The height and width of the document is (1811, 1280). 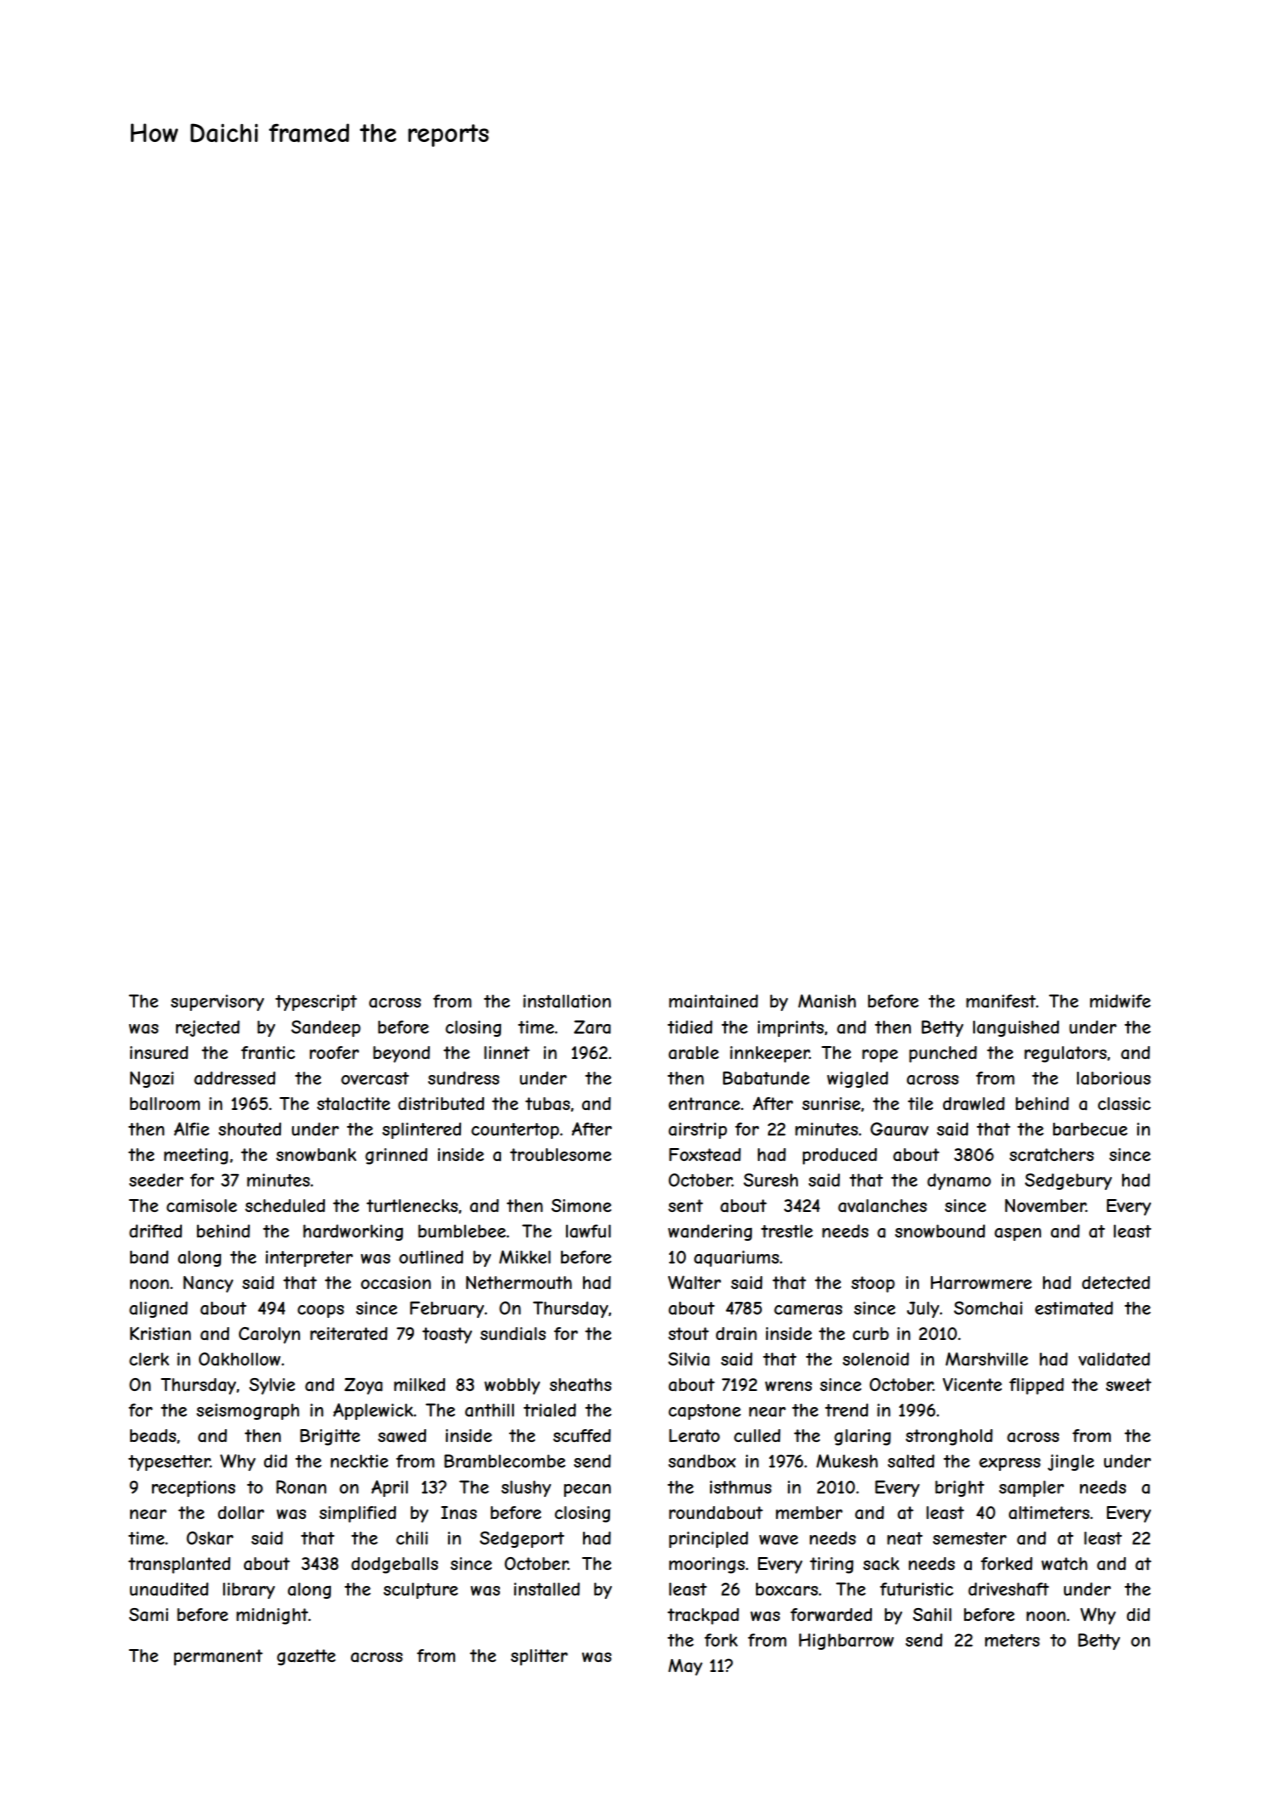 I want to click on permanent, so click(x=218, y=1657).
